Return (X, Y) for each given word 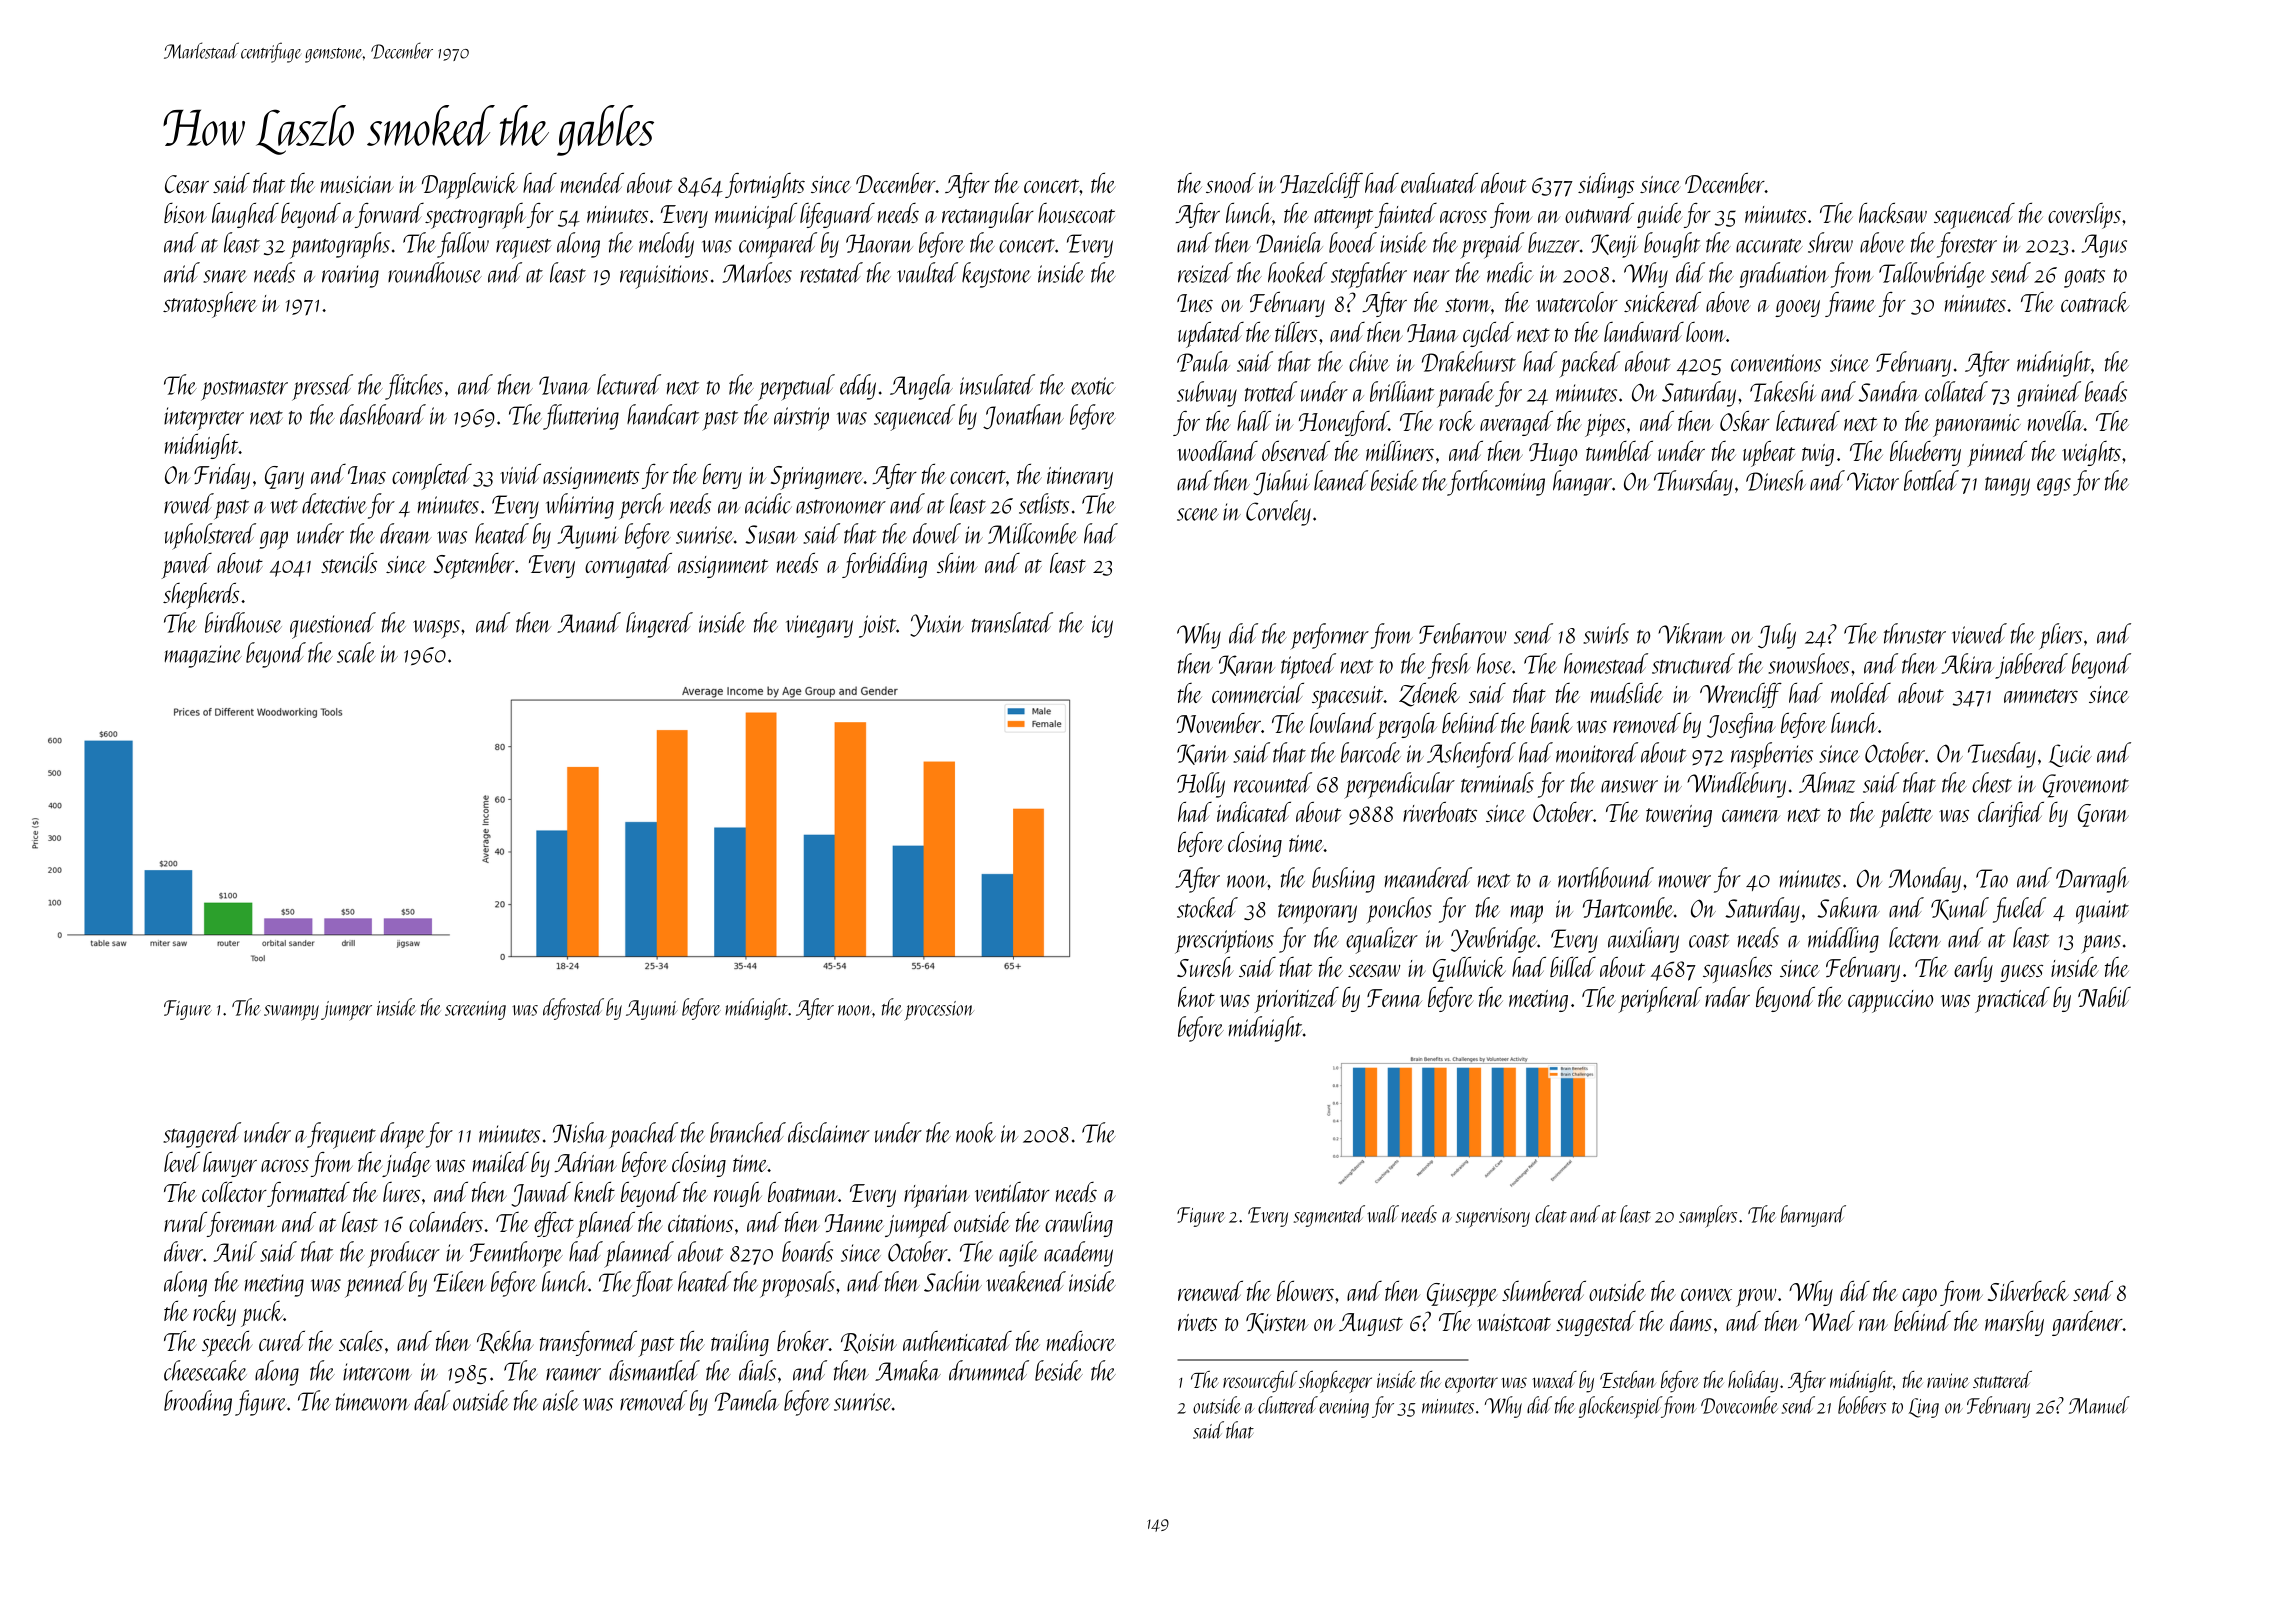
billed (1573, 967)
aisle (561, 1400)
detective (334, 503)
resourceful (1260, 1382)
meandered (1428, 877)
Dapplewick (470, 186)
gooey (1797, 308)
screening (475, 1010)
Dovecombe (1739, 1405)
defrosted (573, 1009)
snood (1231, 183)
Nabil (2104, 997)
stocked (1207, 907)
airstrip (801, 419)
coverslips (2084, 216)
